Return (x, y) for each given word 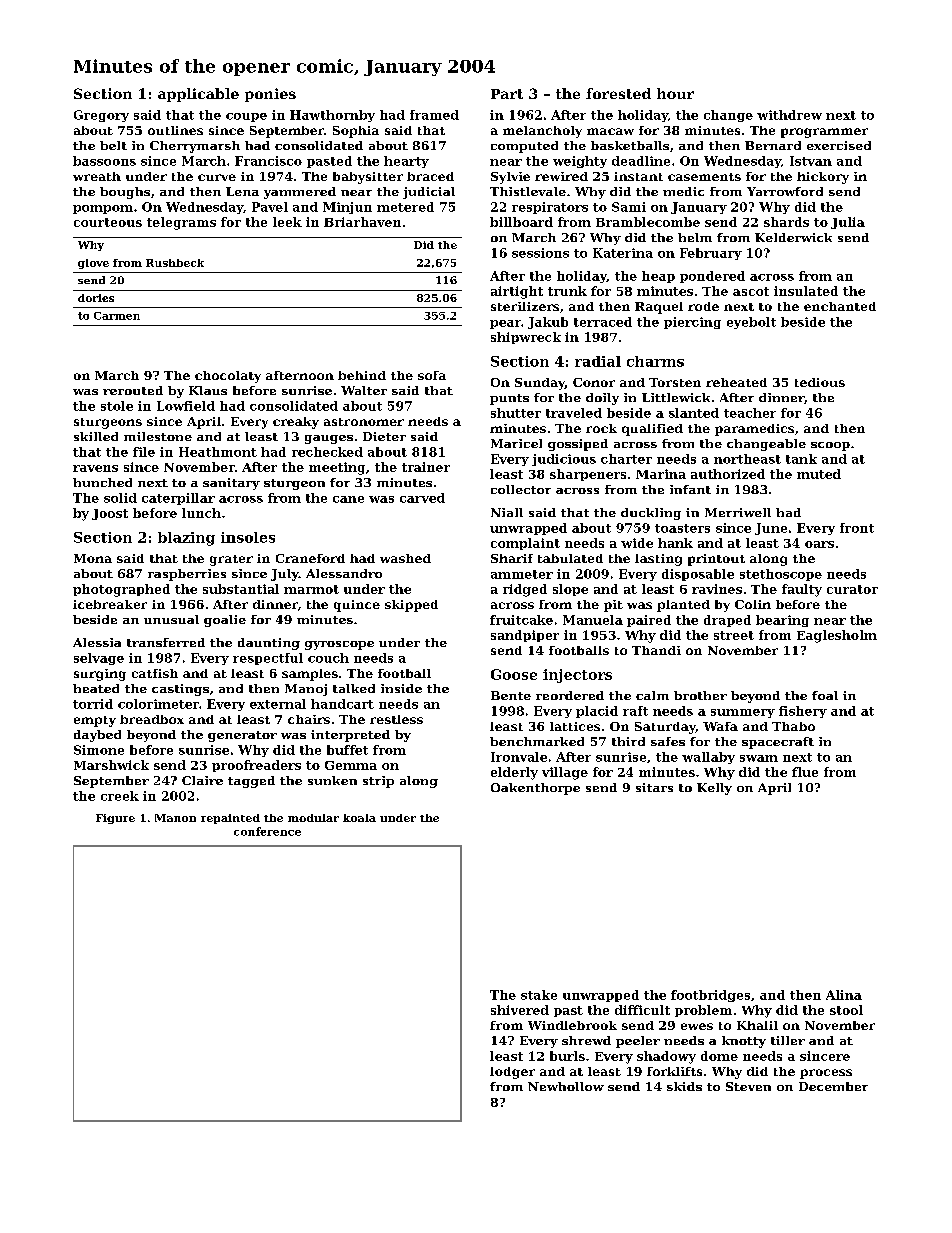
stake (539, 995)
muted (819, 474)
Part (507, 94)
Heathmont (218, 452)
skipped (411, 606)
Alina (844, 995)
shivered (520, 1010)
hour (675, 93)
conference (267, 831)
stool (846, 1010)
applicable (198, 95)
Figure (115, 819)
